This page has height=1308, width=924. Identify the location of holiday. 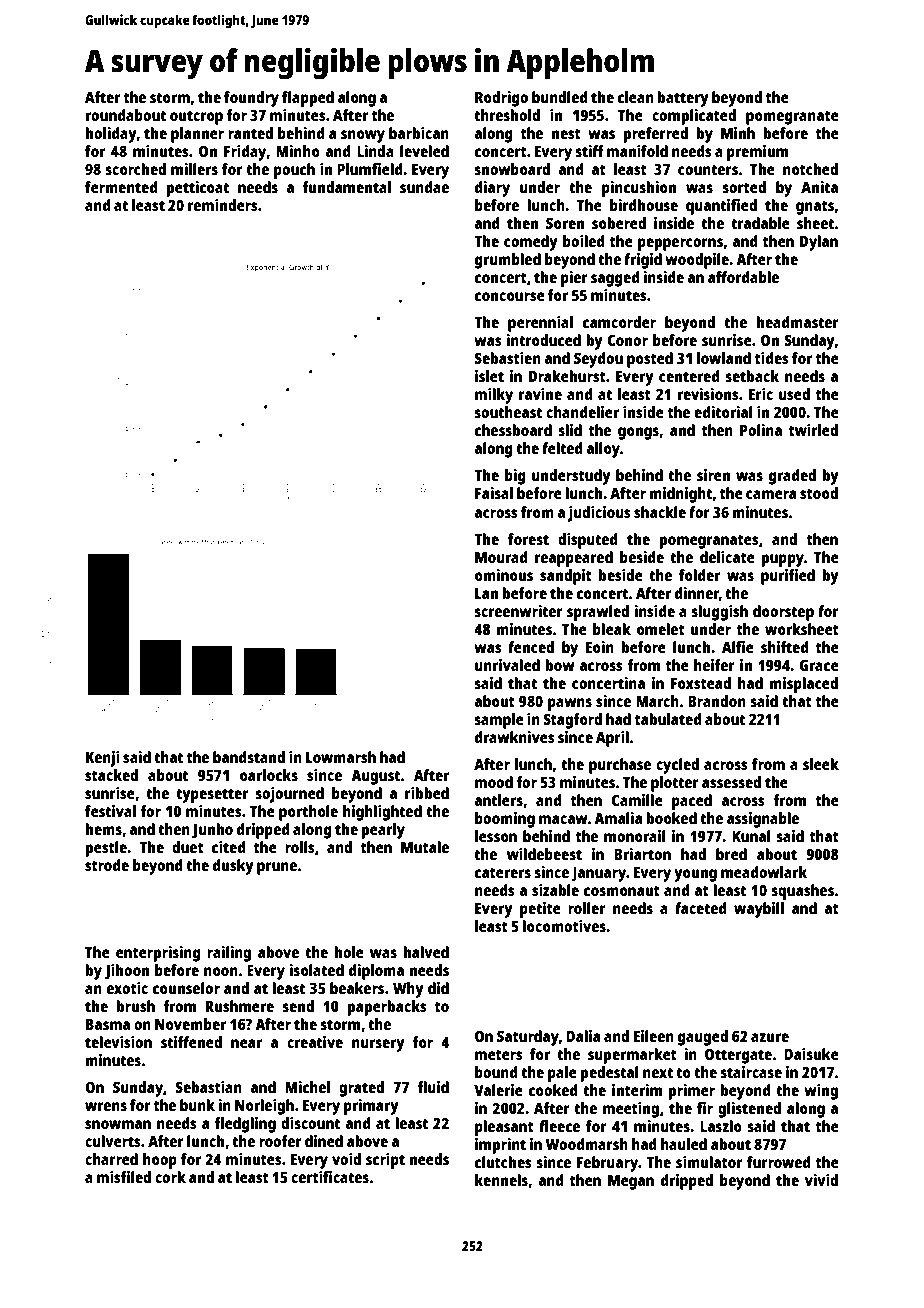
(111, 135).
